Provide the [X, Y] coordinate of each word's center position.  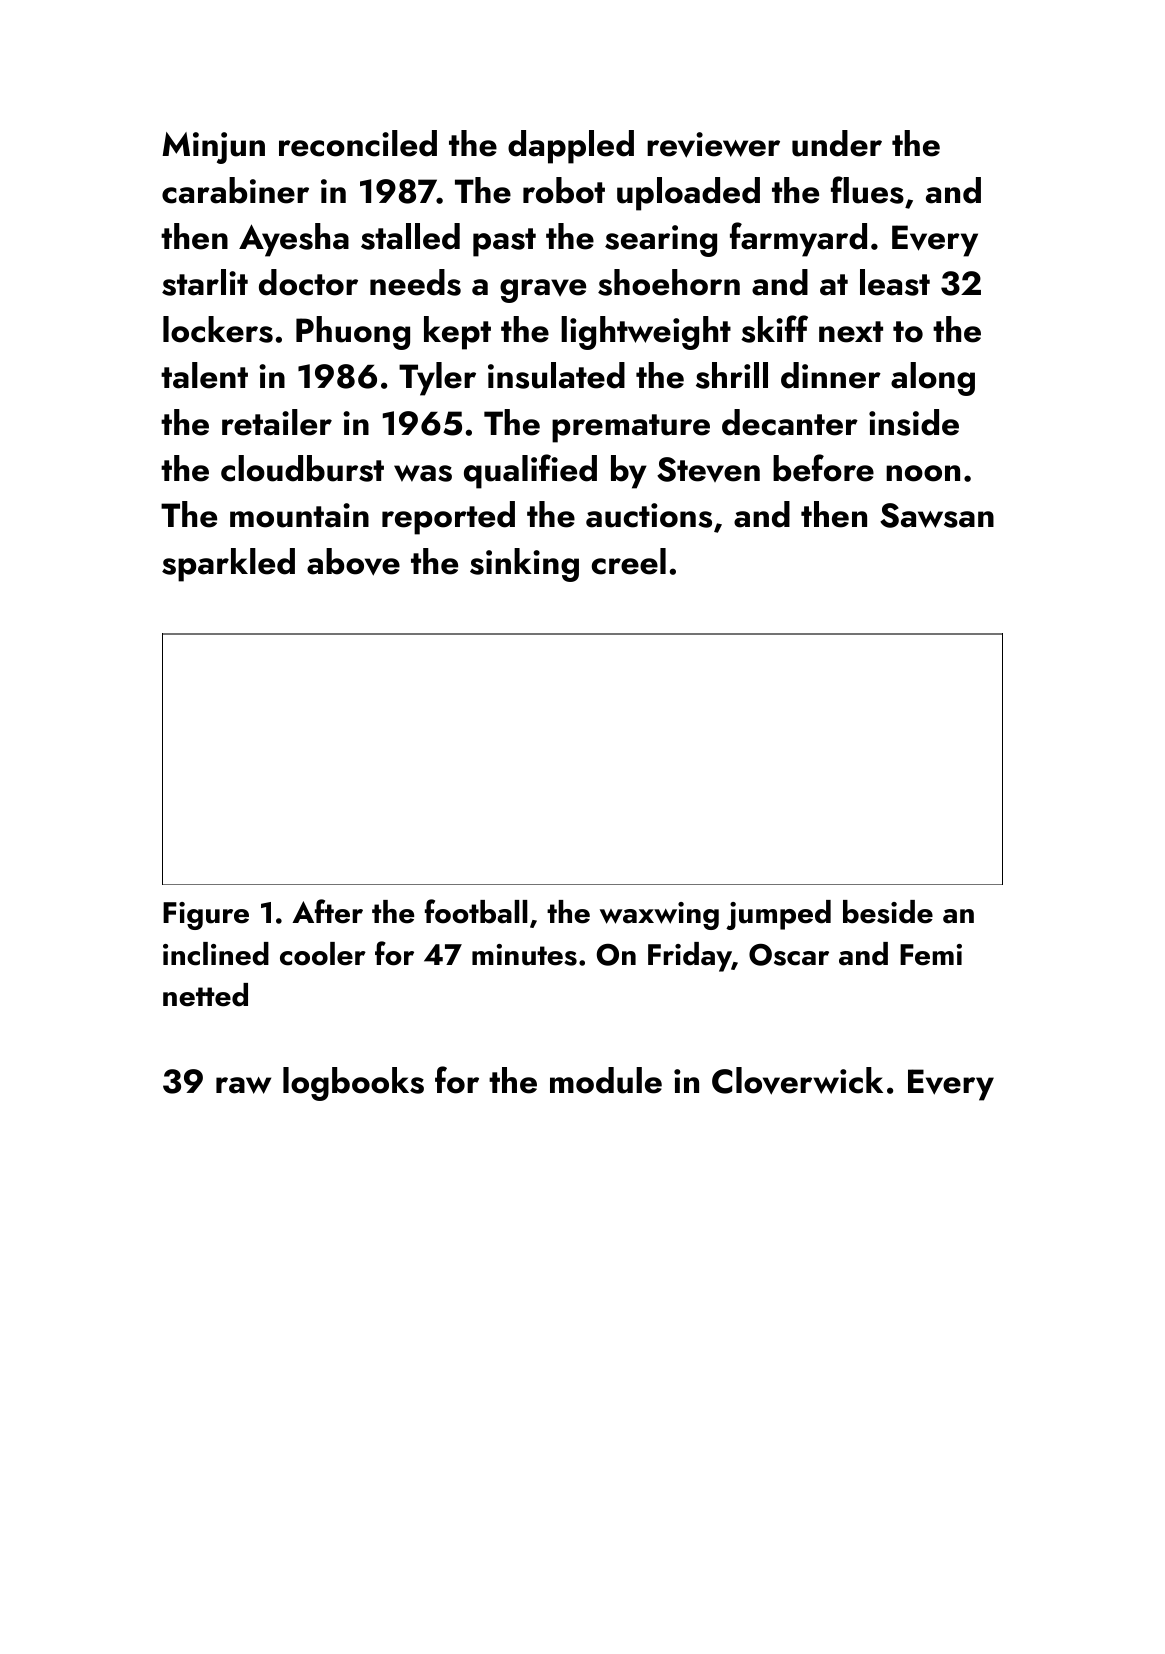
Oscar [789, 955]
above [353, 562]
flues [867, 190]
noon [923, 473]
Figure [206, 916]
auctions [649, 515]
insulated [556, 375]
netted [205, 995]
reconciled [358, 143]
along [933, 379]
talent [204, 375]
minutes [524, 955]
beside [888, 912]
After [327, 911]
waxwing [659, 916]
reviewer [713, 145]
